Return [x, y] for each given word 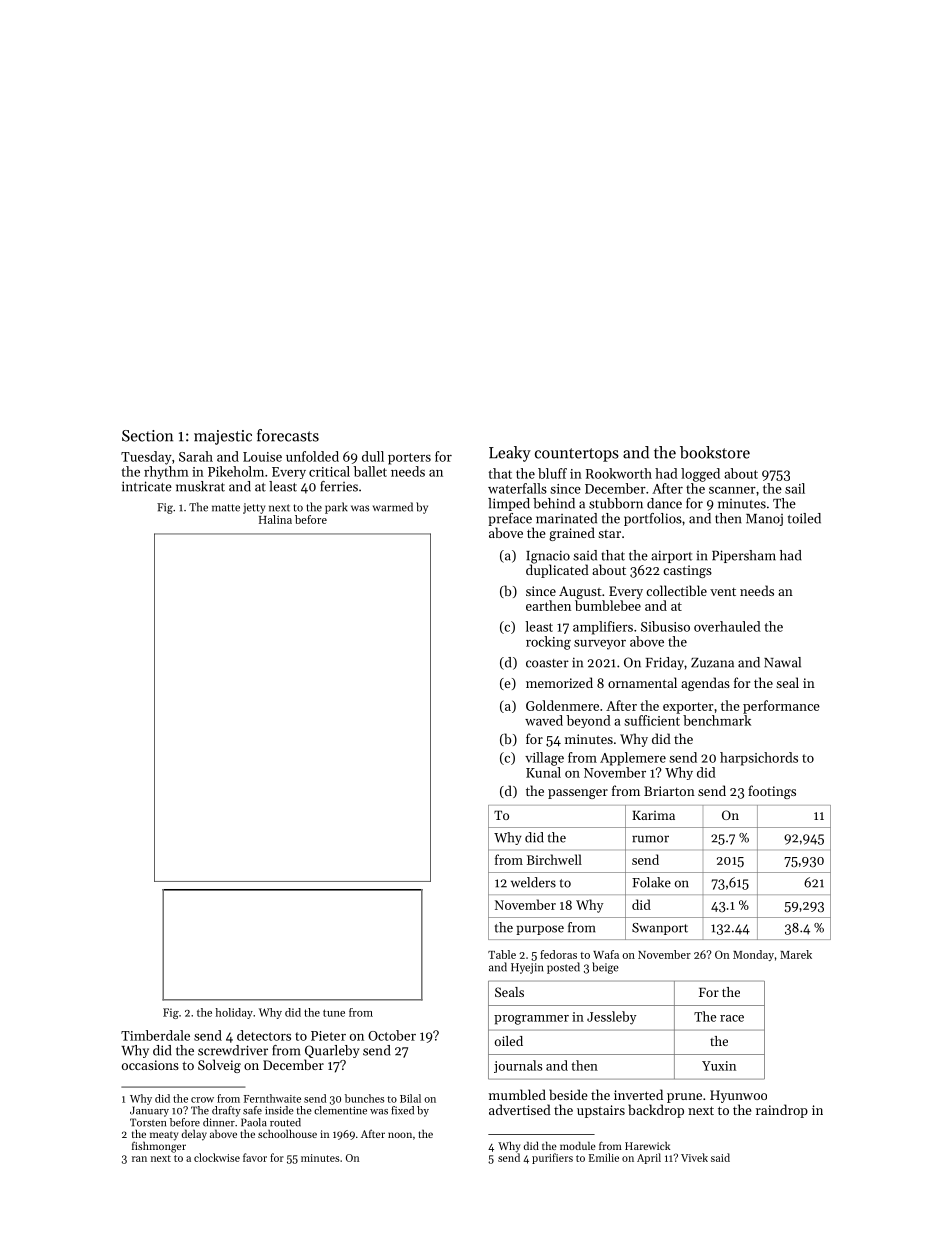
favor [255, 1157]
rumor [650, 839]
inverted [638, 1094]
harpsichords [759, 759]
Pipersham [744, 556]
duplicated [557, 571]
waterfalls [517, 488]
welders [533, 882]
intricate [147, 486]
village [544, 759]
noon [400, 1135]
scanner [732, 490]
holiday [234, 1013]
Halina [275, 519]
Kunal [543, 772]
